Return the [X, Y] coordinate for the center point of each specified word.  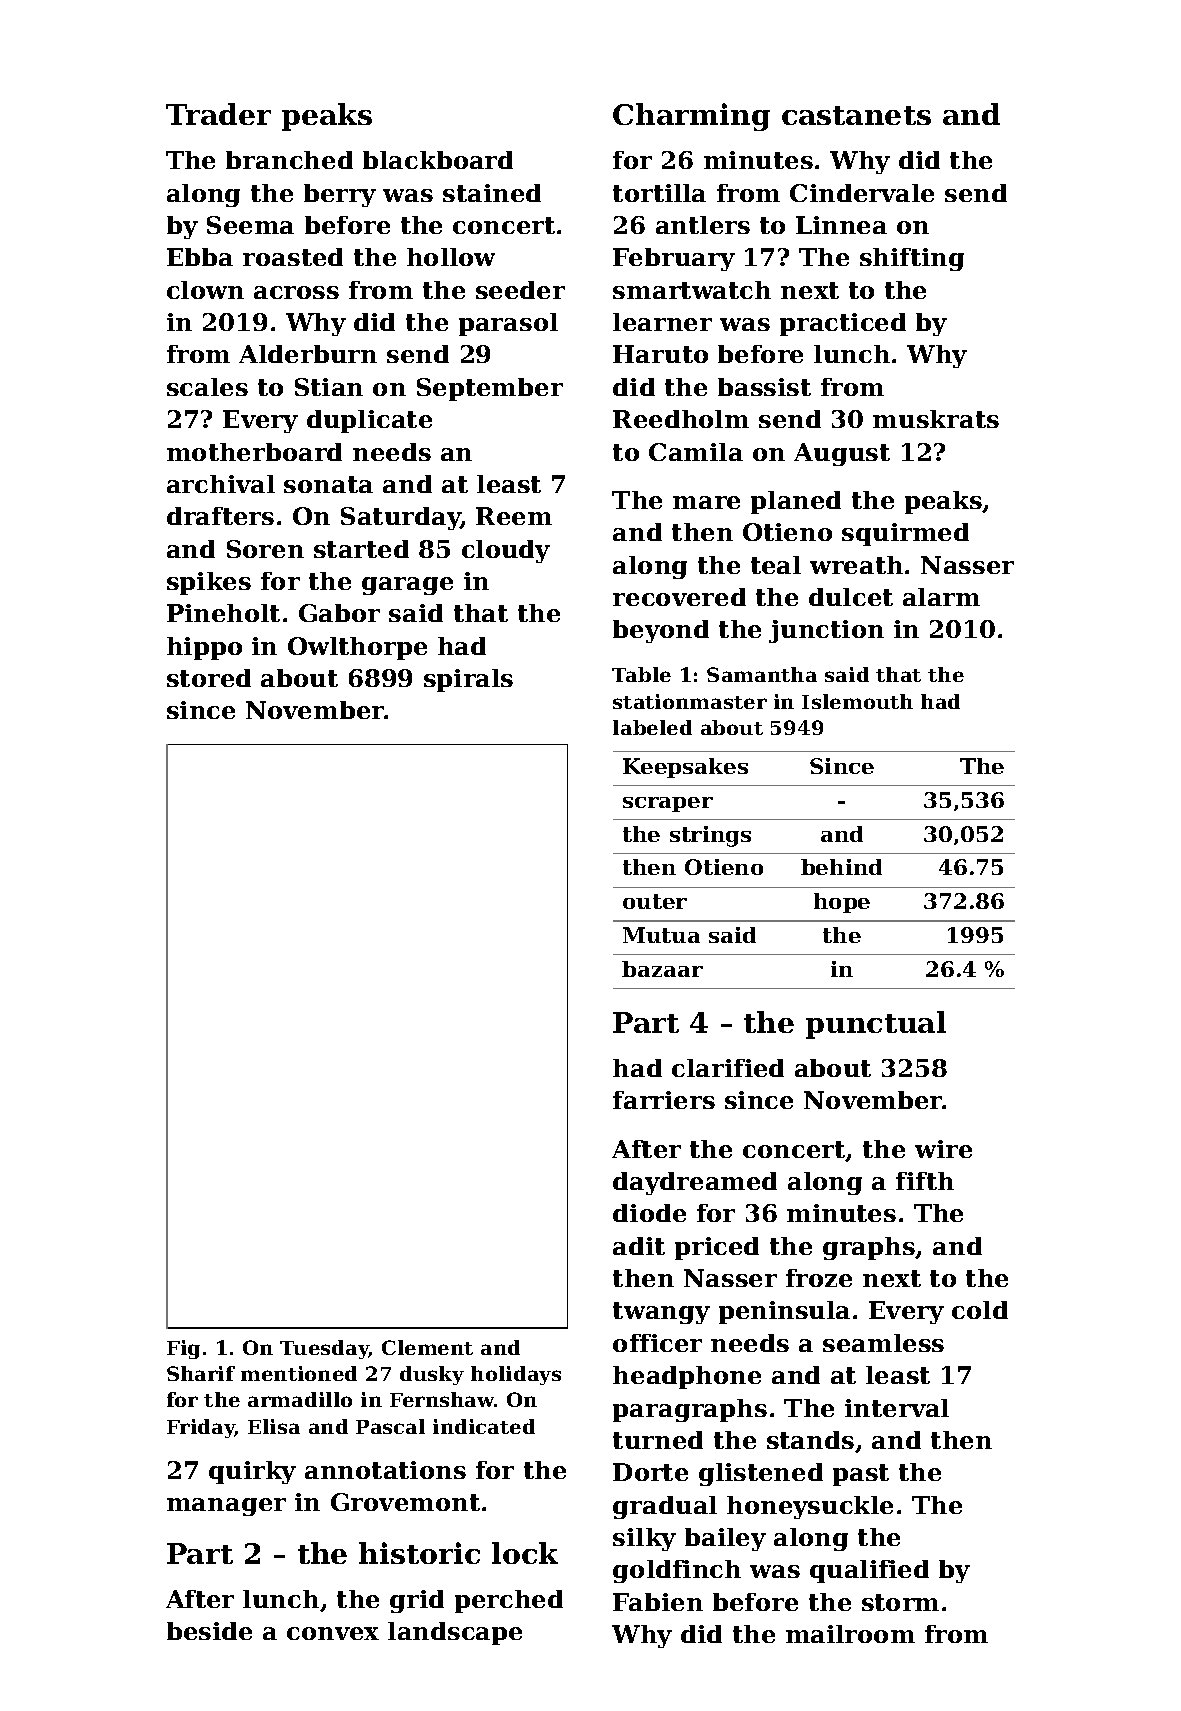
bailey [725, 1539]
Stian [329, 387]
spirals [468, 680]
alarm [941, 597]
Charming [691, 117]
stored [209, 678]
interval [897, 1408]
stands [810, 1440]
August [842, 454]
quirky [252, 1472]
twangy [661, 1313]
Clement [427, 1347]
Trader [218, 114]
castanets [856, 115]
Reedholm [681, 419]
